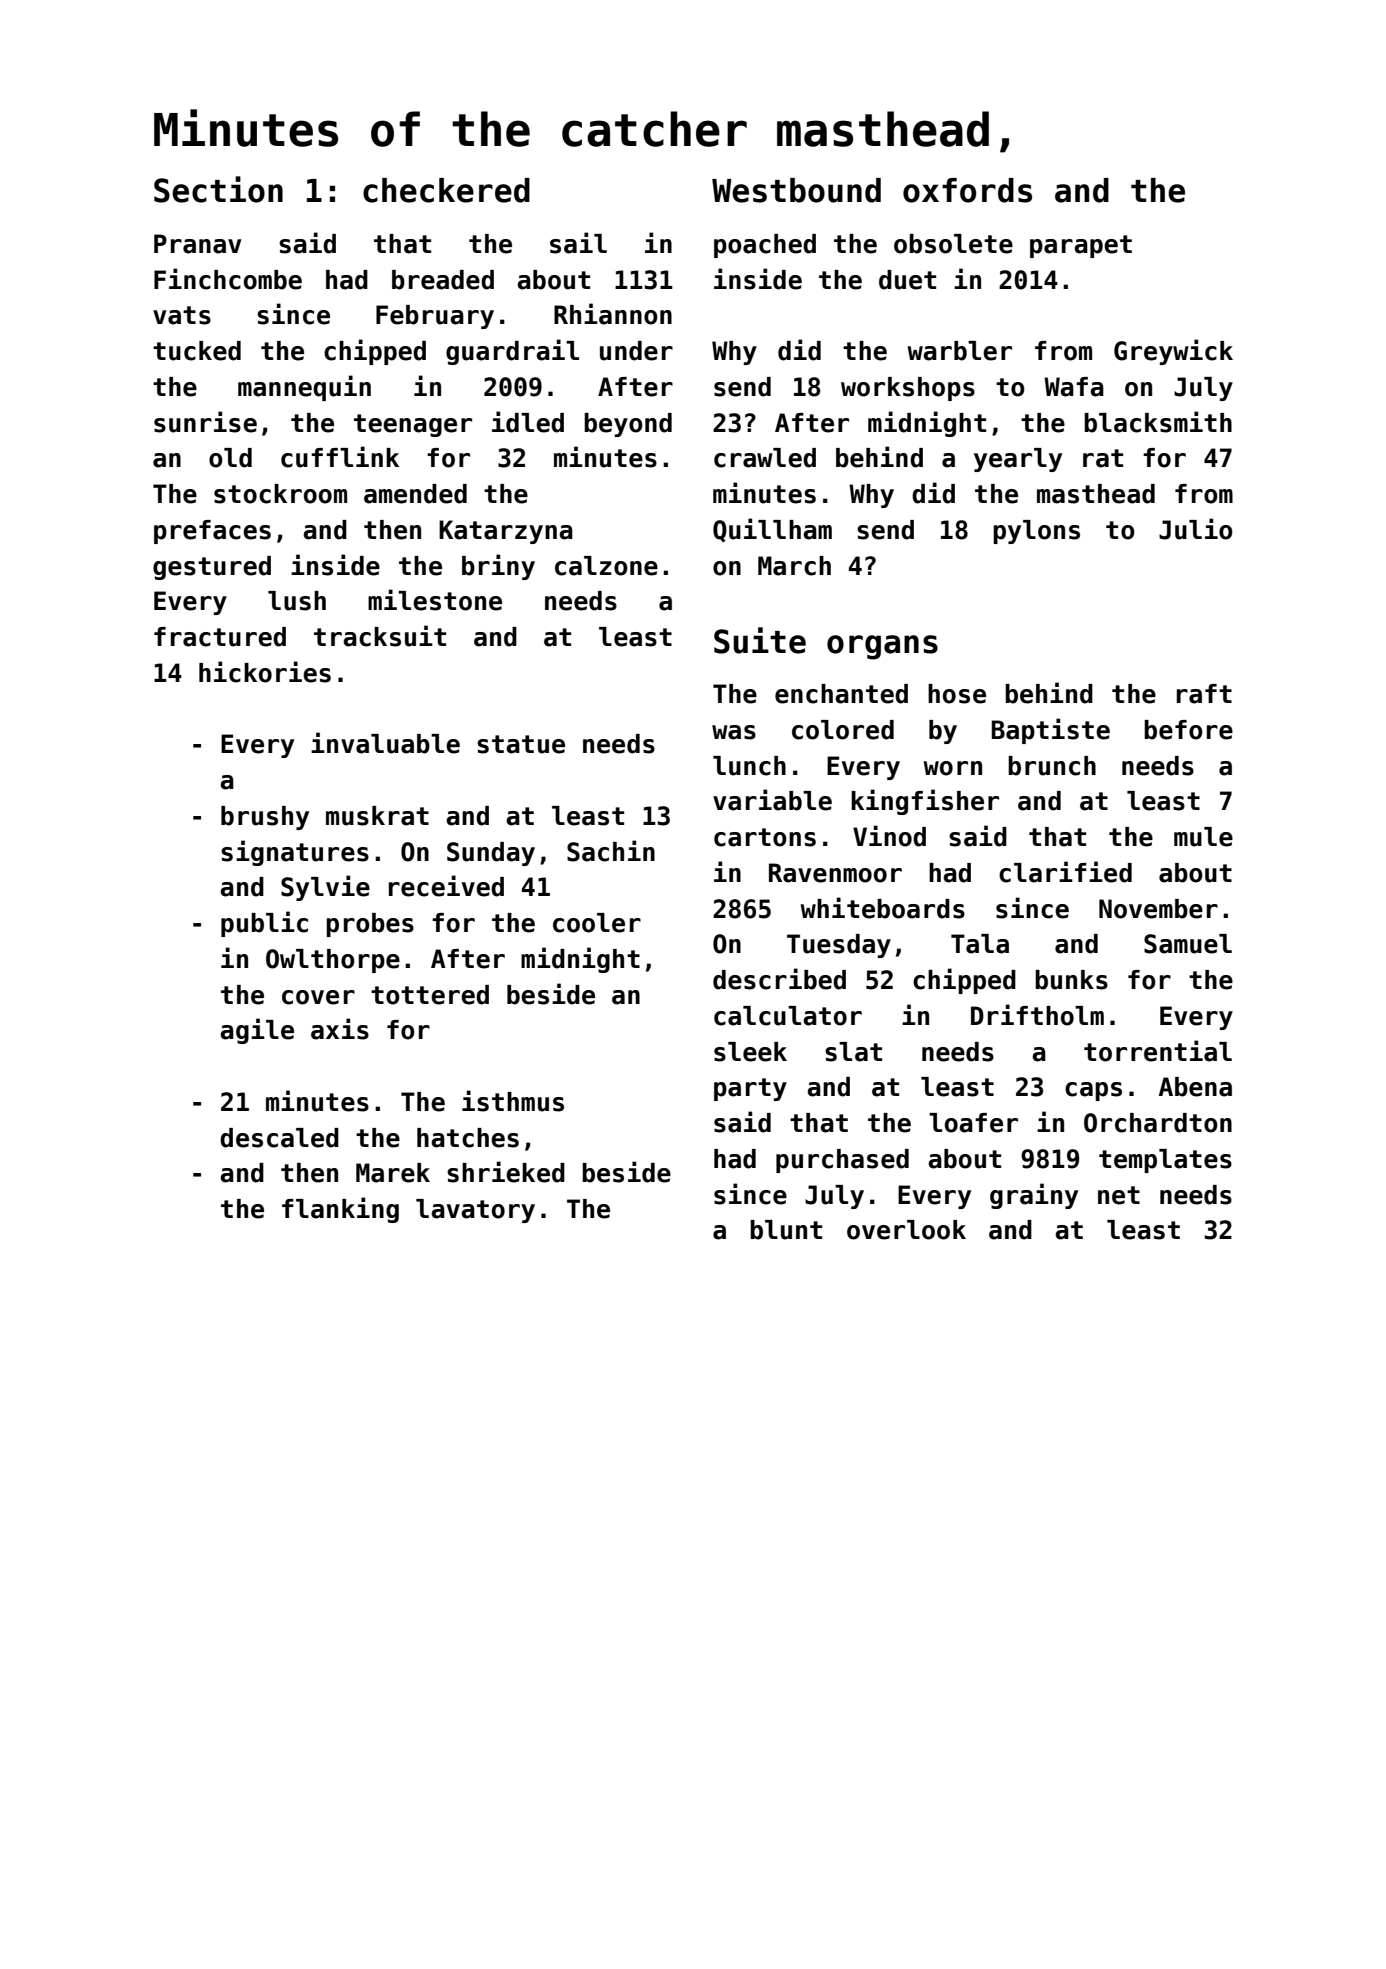 The height and width of the document is (1969, 1386). Describe the element at coordinates (491, 854) in the document. I see `Sunday` at that location.
